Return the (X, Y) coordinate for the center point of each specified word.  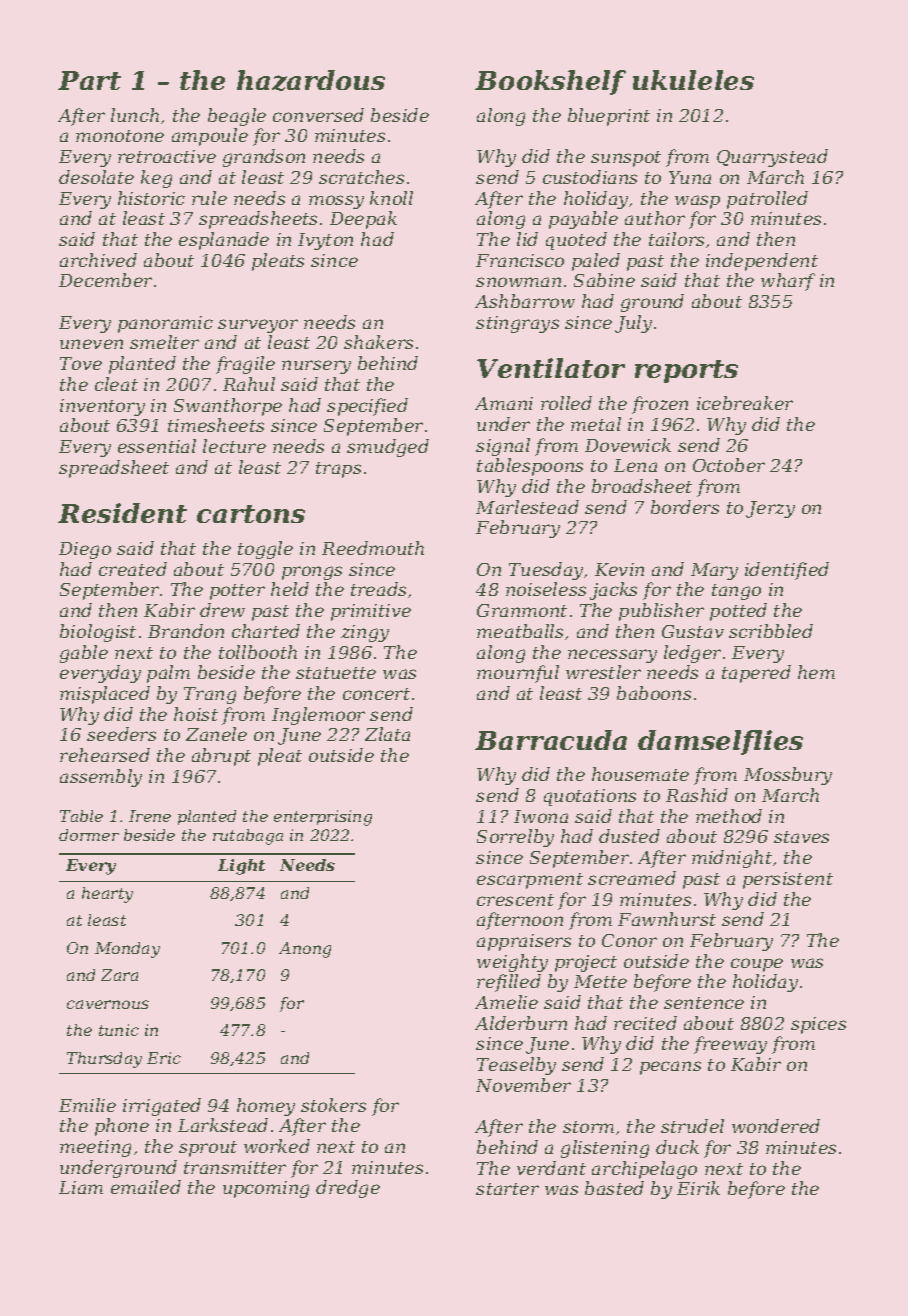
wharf (788, 282)
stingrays (517, 324)
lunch (135, 115)
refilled (509, 983)
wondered (776, 1126)
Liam (81, 1187)
